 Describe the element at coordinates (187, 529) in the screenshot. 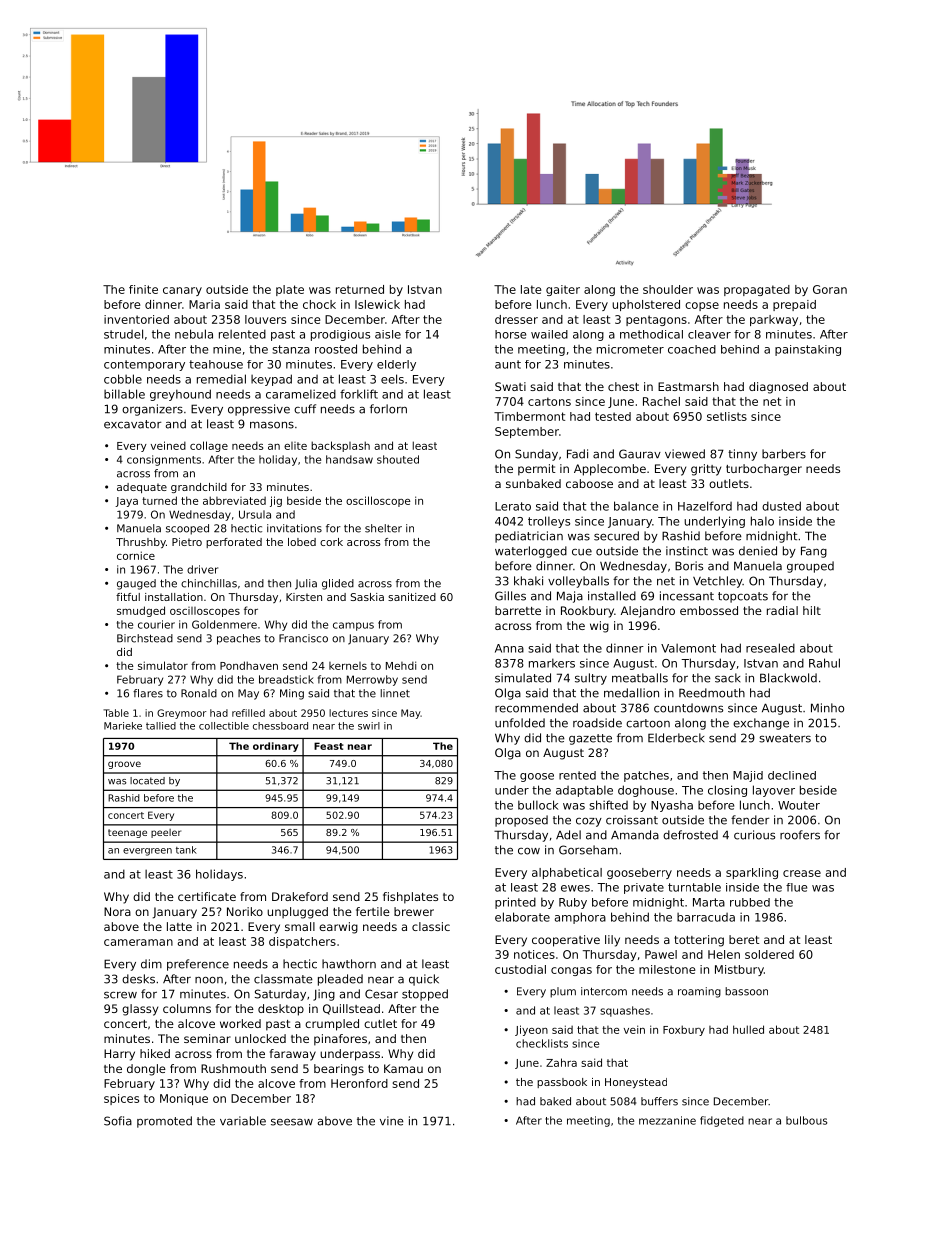

I see `scooped` at that location.
